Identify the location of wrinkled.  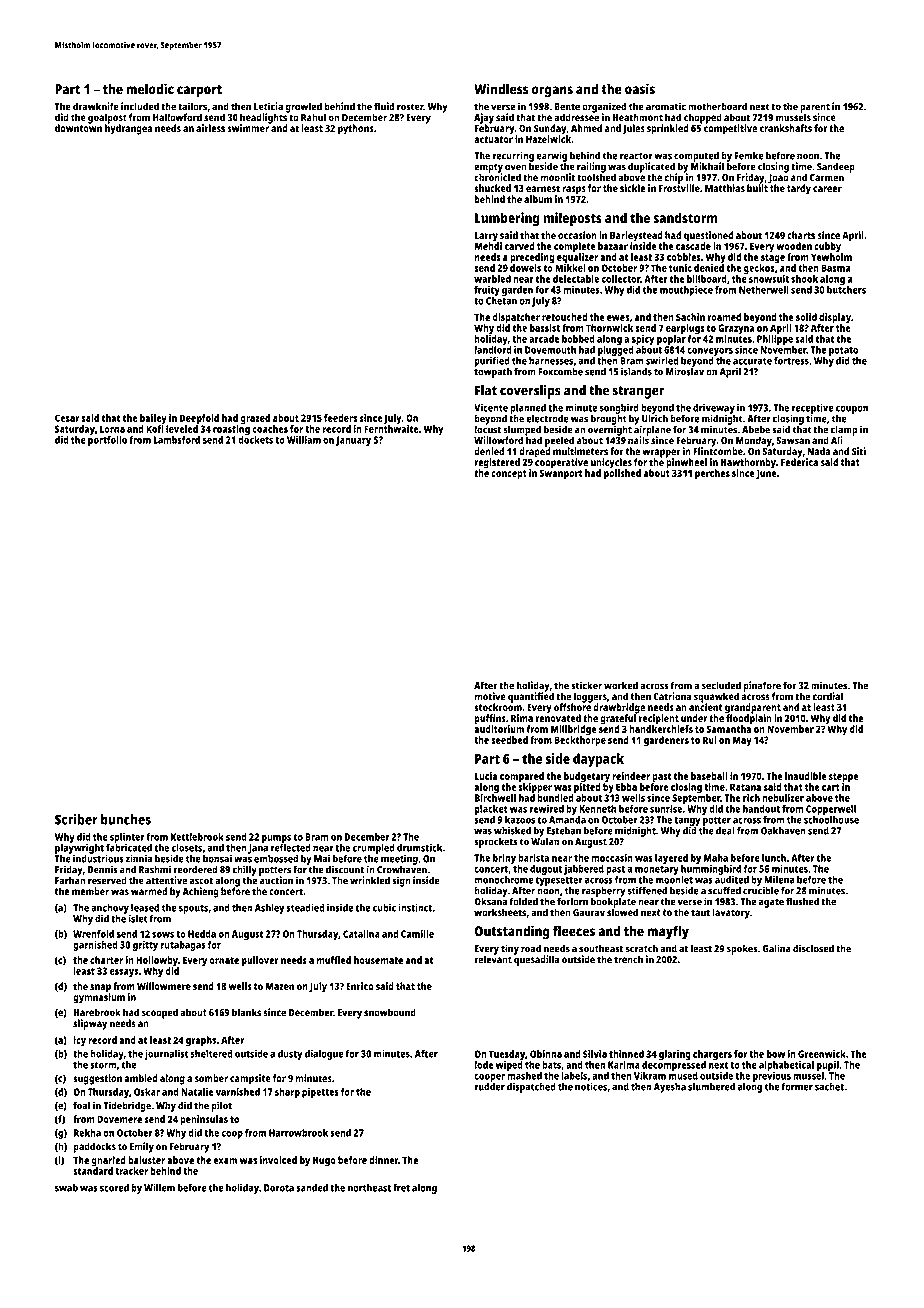
(370, 880).
